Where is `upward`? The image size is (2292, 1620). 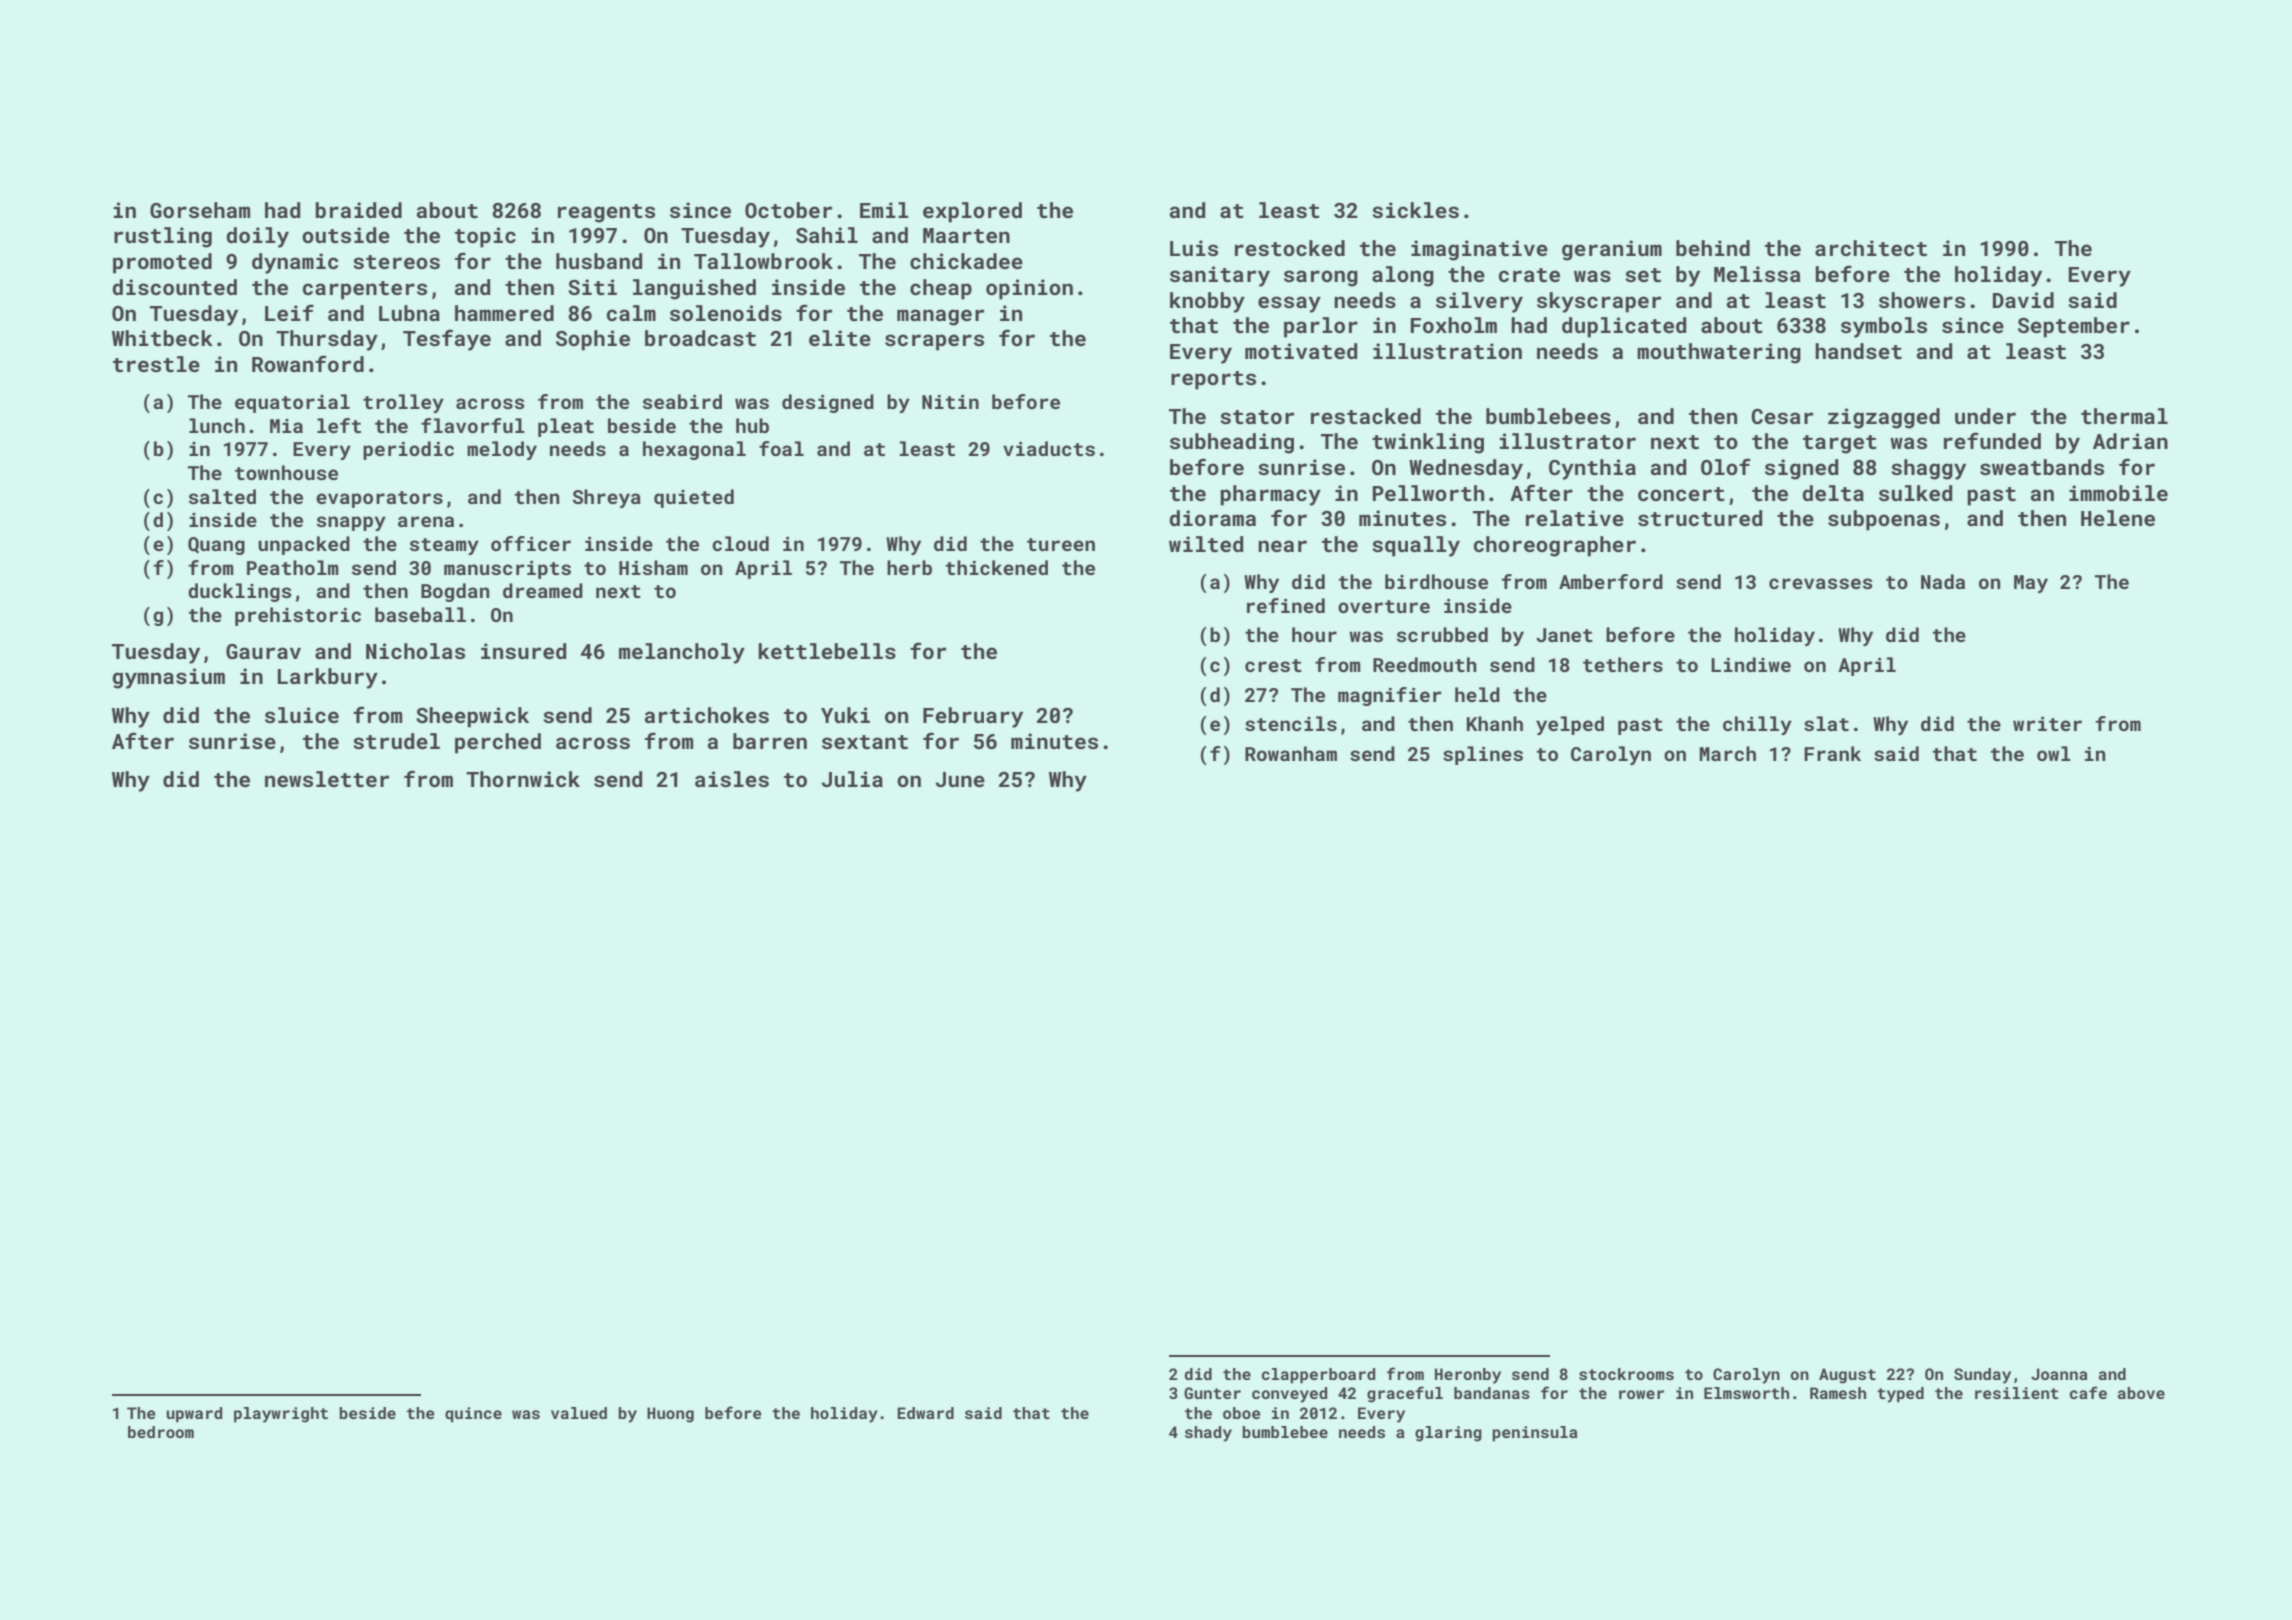 upward is located at coordinates (194, 1415).
